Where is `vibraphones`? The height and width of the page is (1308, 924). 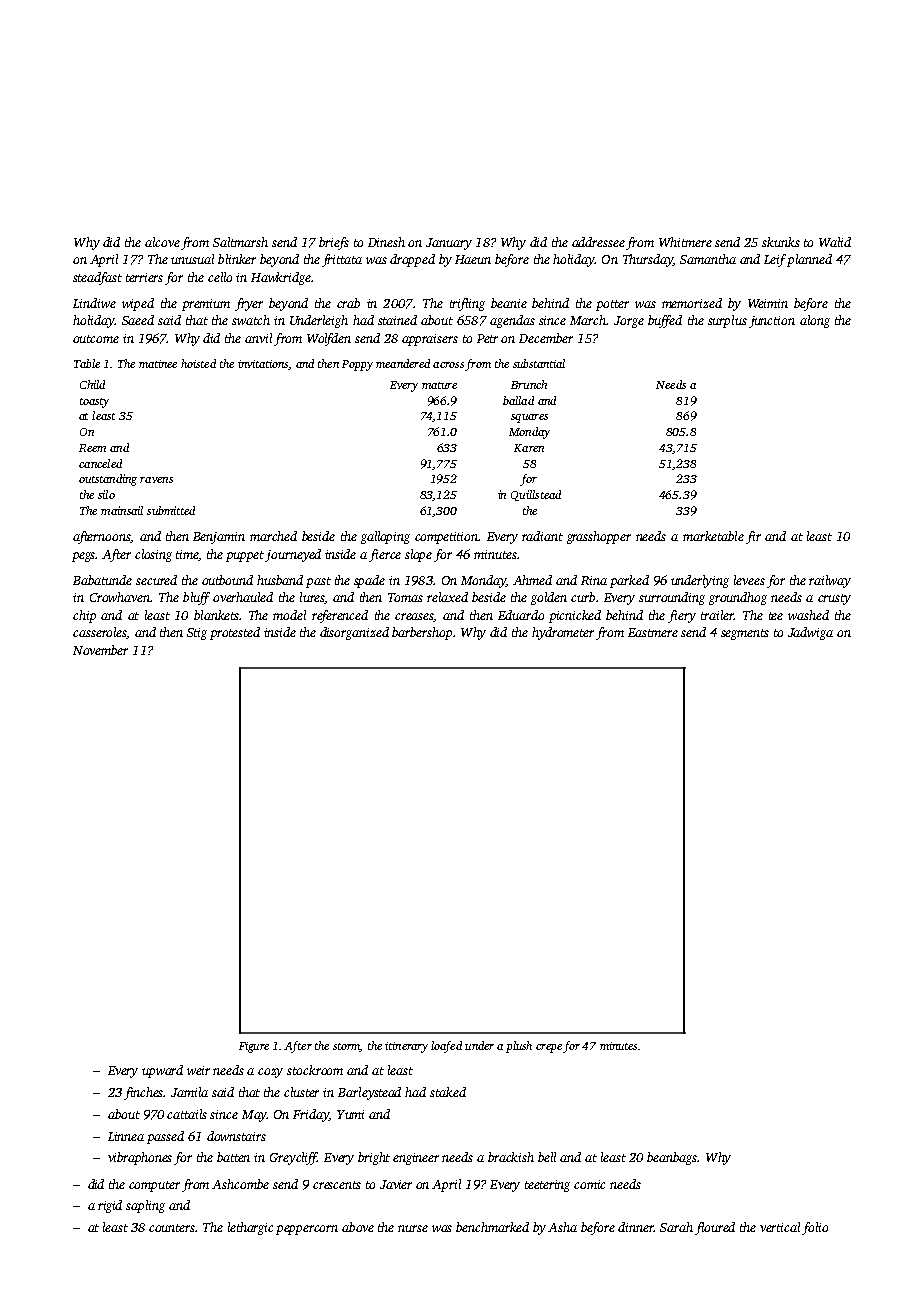 vibraphones is located at coordinates (140, 1158).
